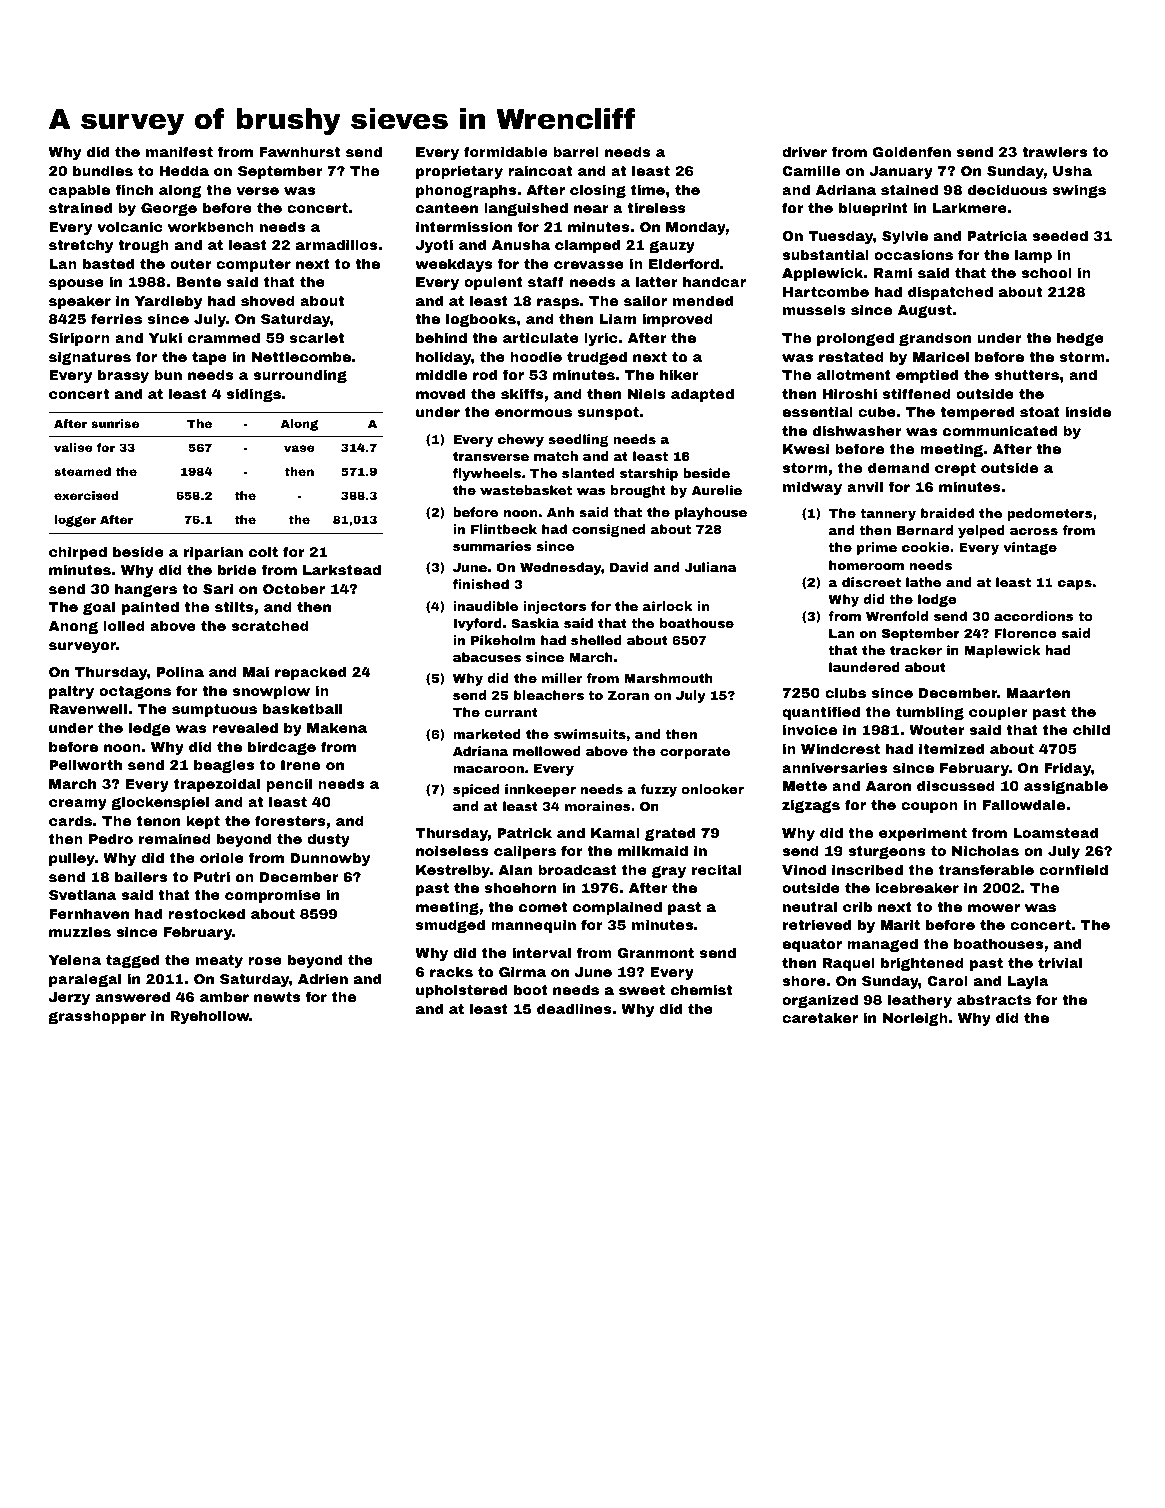 Image resolution: width=1165 pixels, height=1508 pixels. What do you see at coordinates (103, 170) in the image?
I see `bundles` at bounding box center [103, 170].
